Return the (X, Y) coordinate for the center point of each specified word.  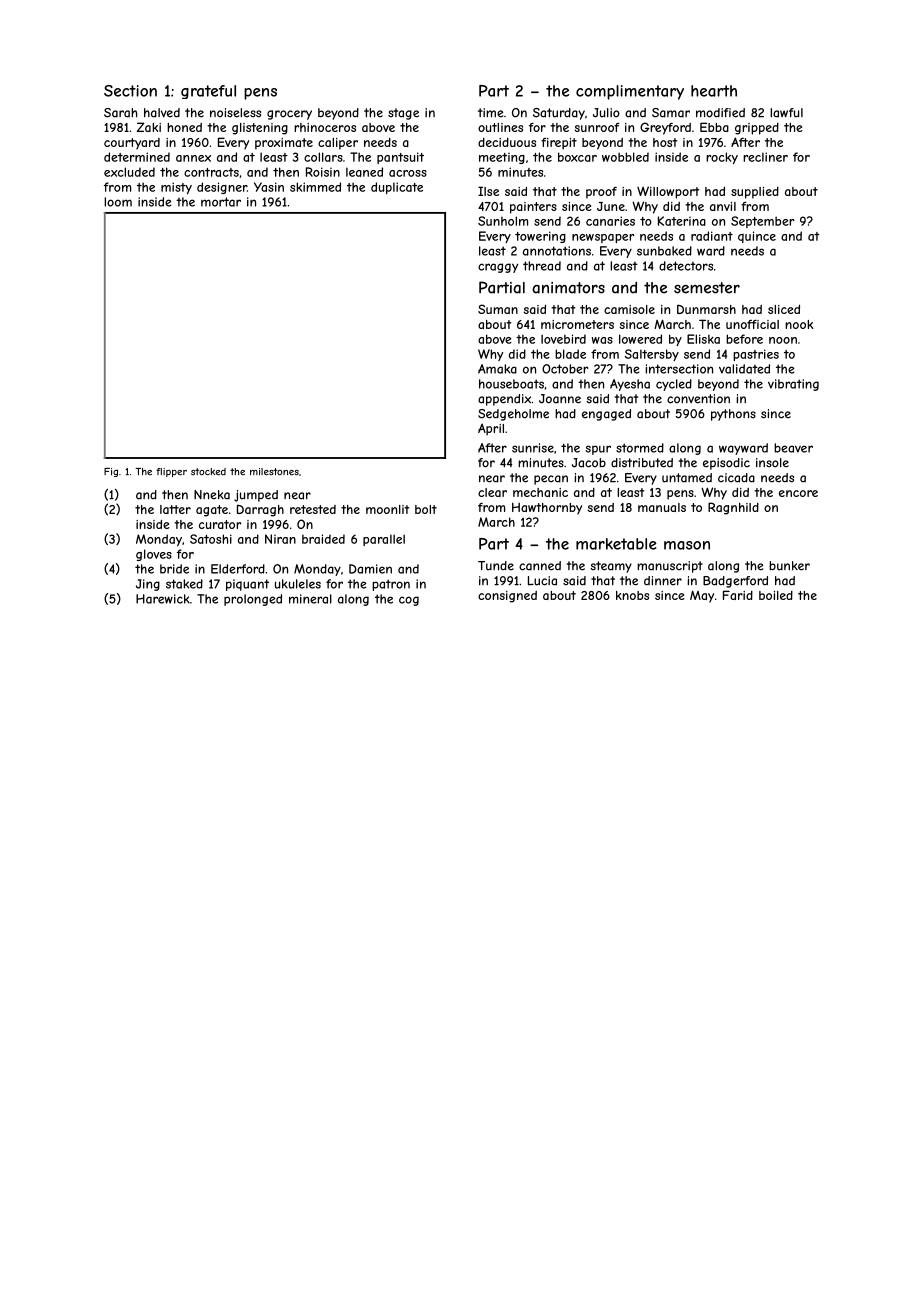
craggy (498, 268)
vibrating (793, 385)
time (490, 113)
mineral (310, 599)
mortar (221, 202)
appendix (504, 400)
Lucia (542, 581)
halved (162, 113)
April (491, 430)
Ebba (714, 127)
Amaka (497, 369)
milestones (274, 472)
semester (707, 288)
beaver (793, 448)
